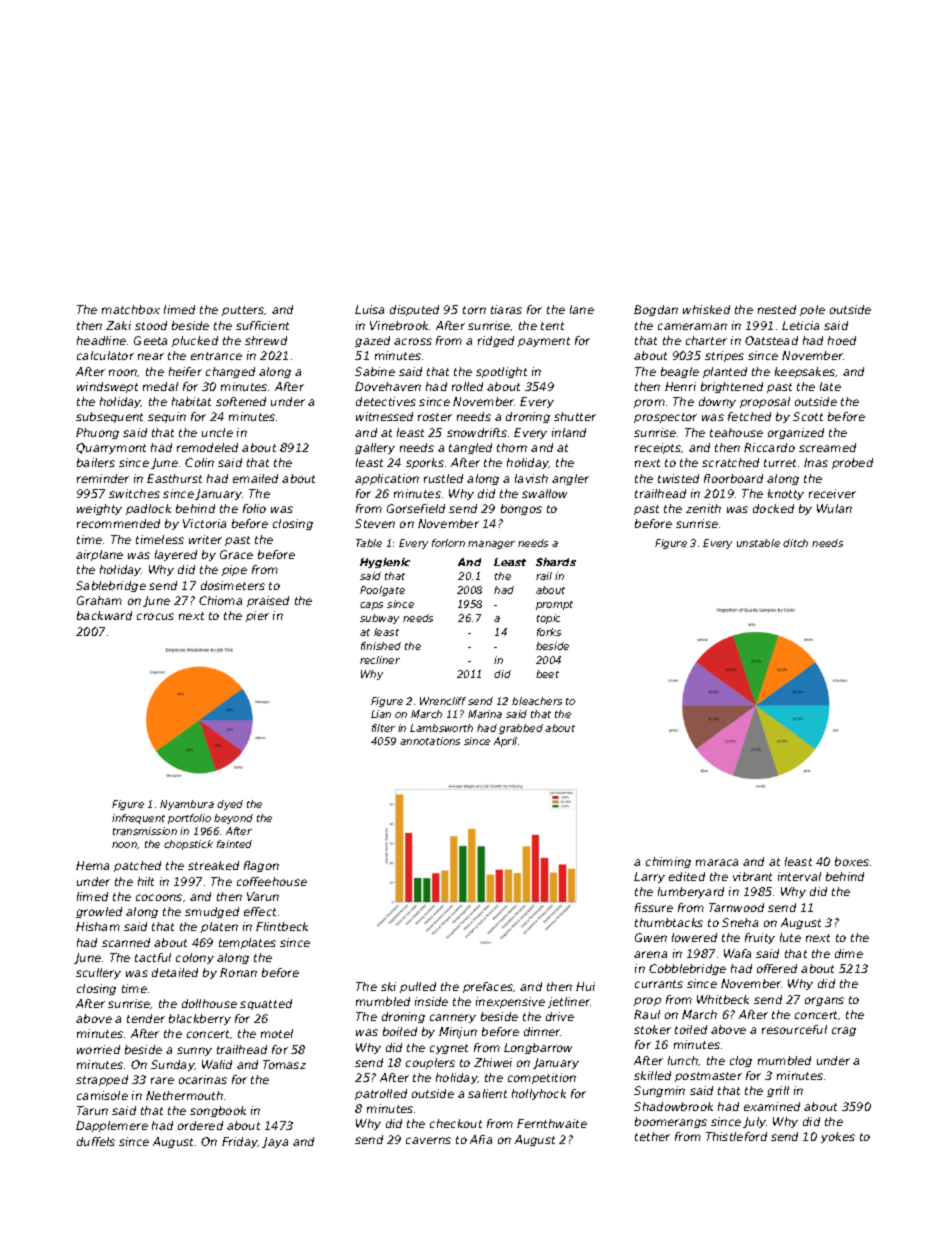 The width and height of the image is (952, 1233). I want to click on caverns, so click(428, 1140).
